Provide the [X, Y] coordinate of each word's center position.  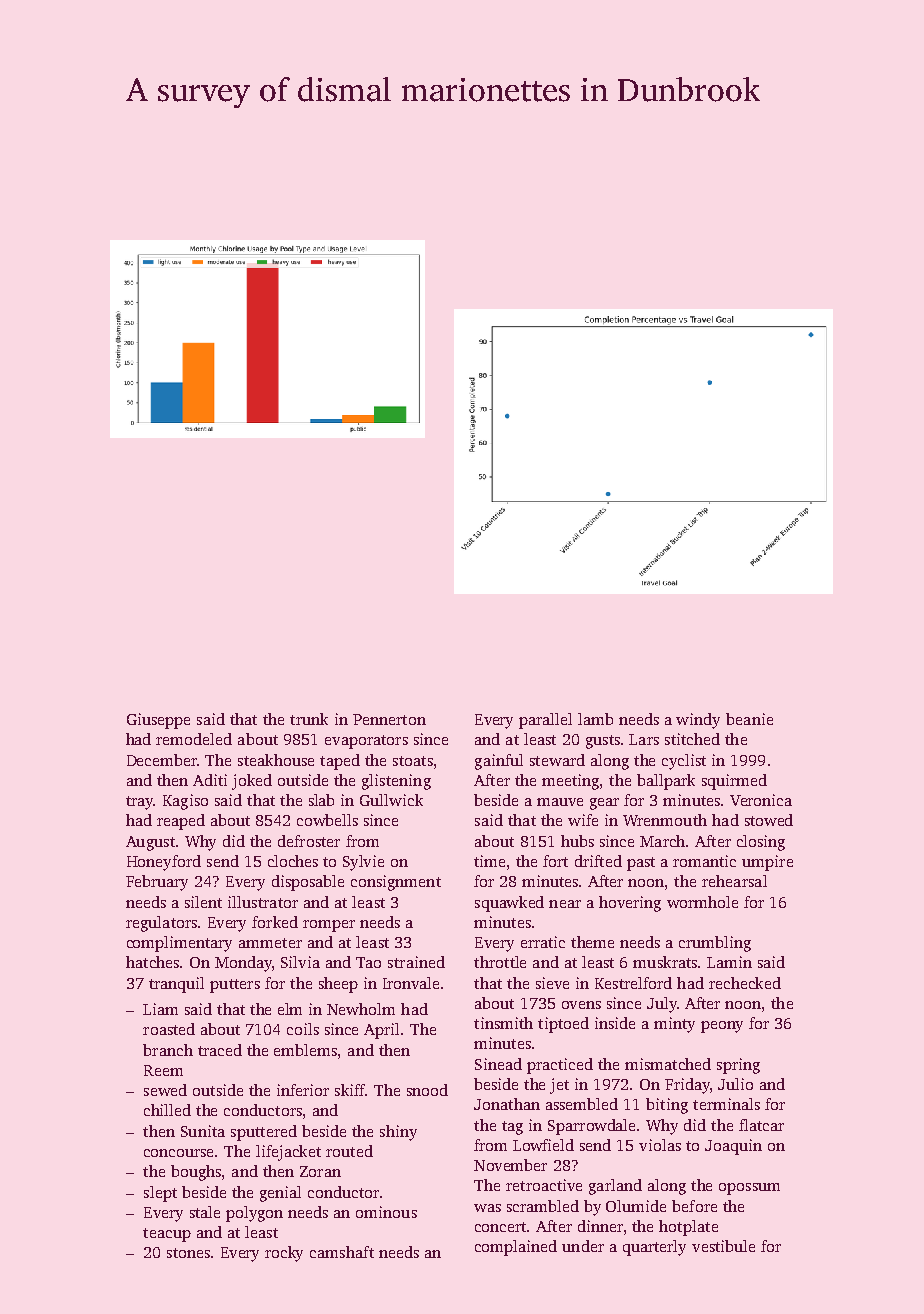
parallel [545, 721]
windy [698, 721]
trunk [309, 719]
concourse [178, 1153]
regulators [161, 924]
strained [416, 962]
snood [427, 1090]
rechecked [745, 983]
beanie [749, 719]
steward [557, 760]
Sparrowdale [591, 1127]
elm [290, 1009]
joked [252, 782]
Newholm [361, 1009]
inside [615, 1023]
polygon [254, 1214]
